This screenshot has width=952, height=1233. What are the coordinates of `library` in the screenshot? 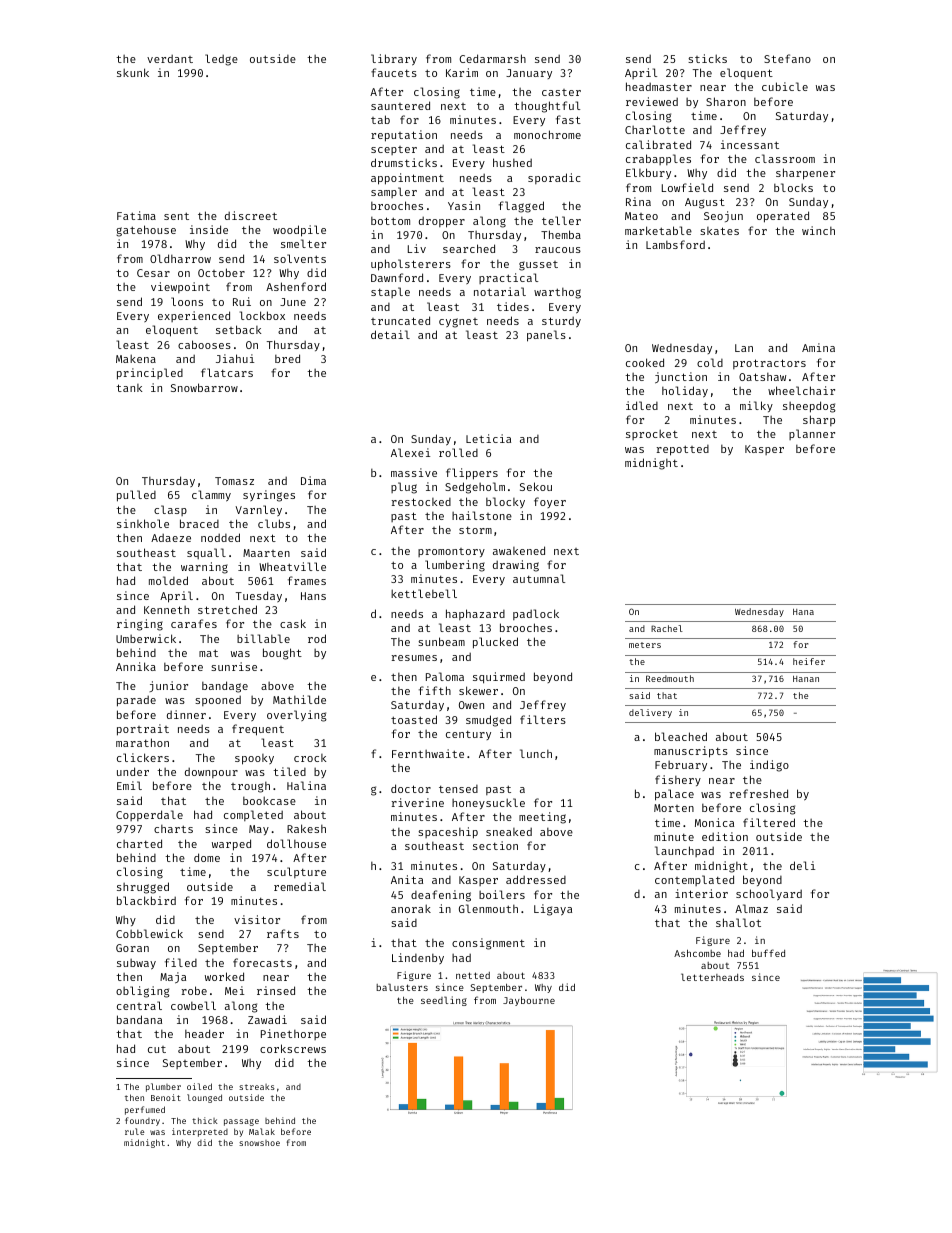 It's located at (394, 60).
